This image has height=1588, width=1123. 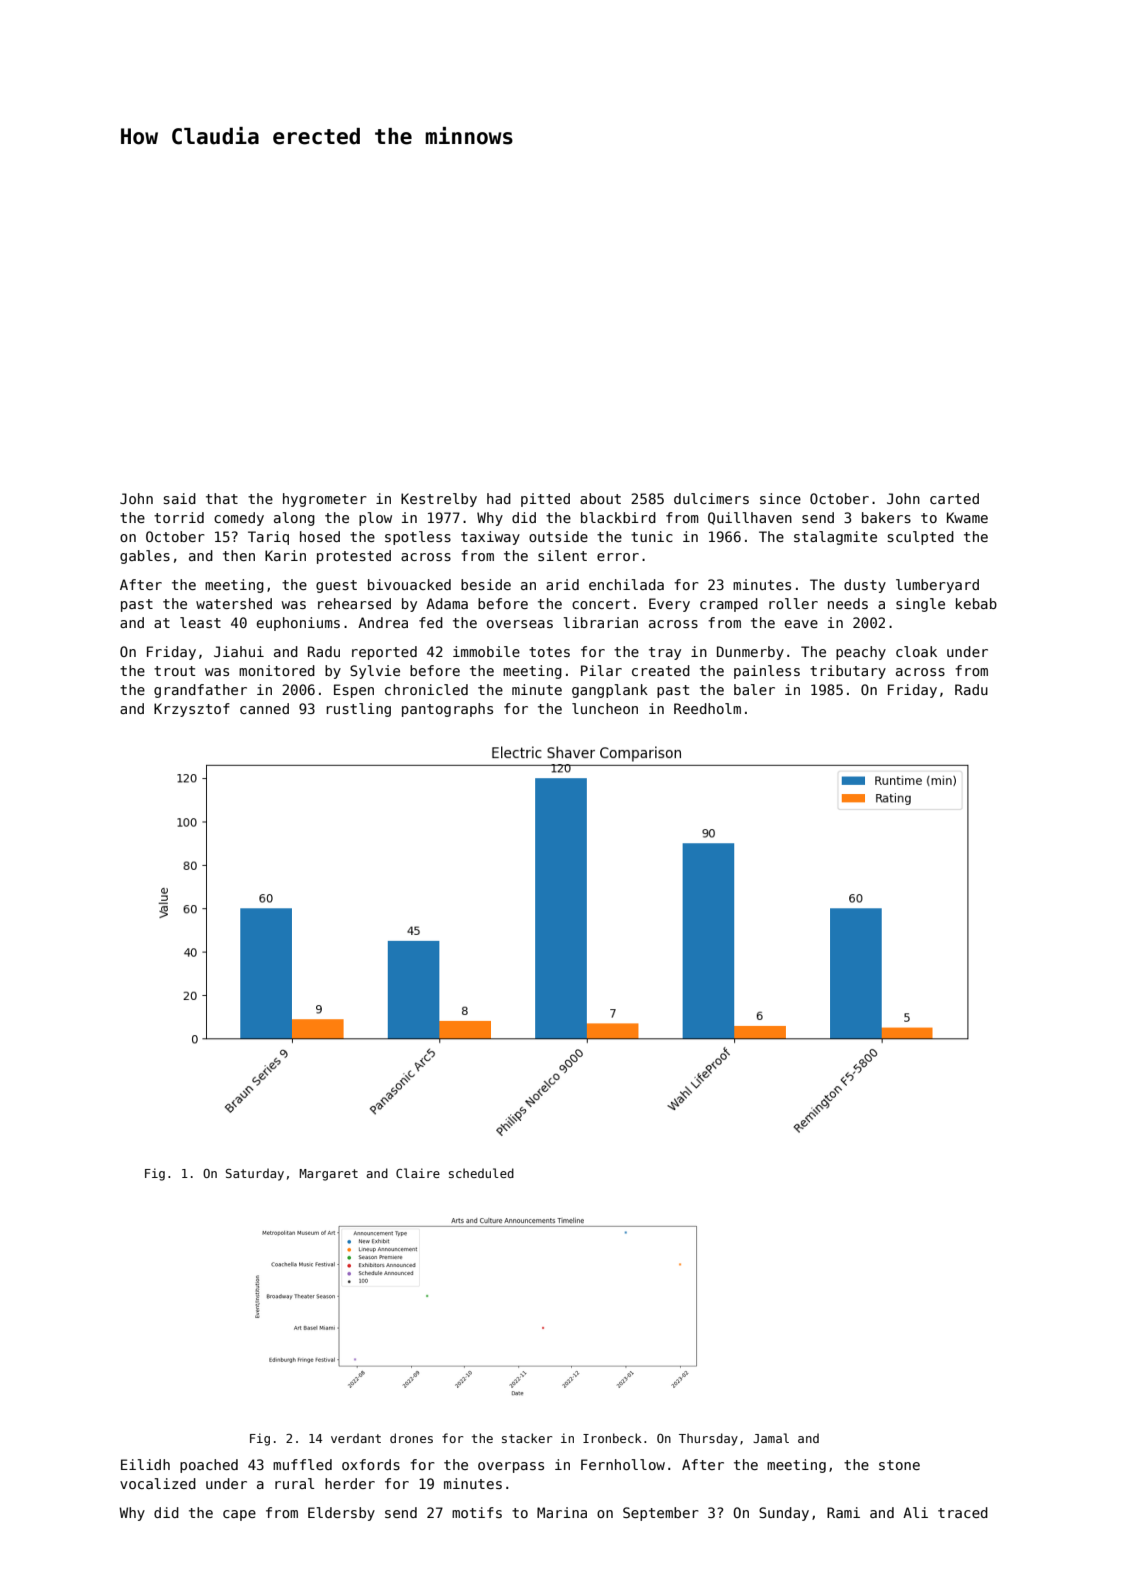 I want to click on since, so click(x=780, y=498).
